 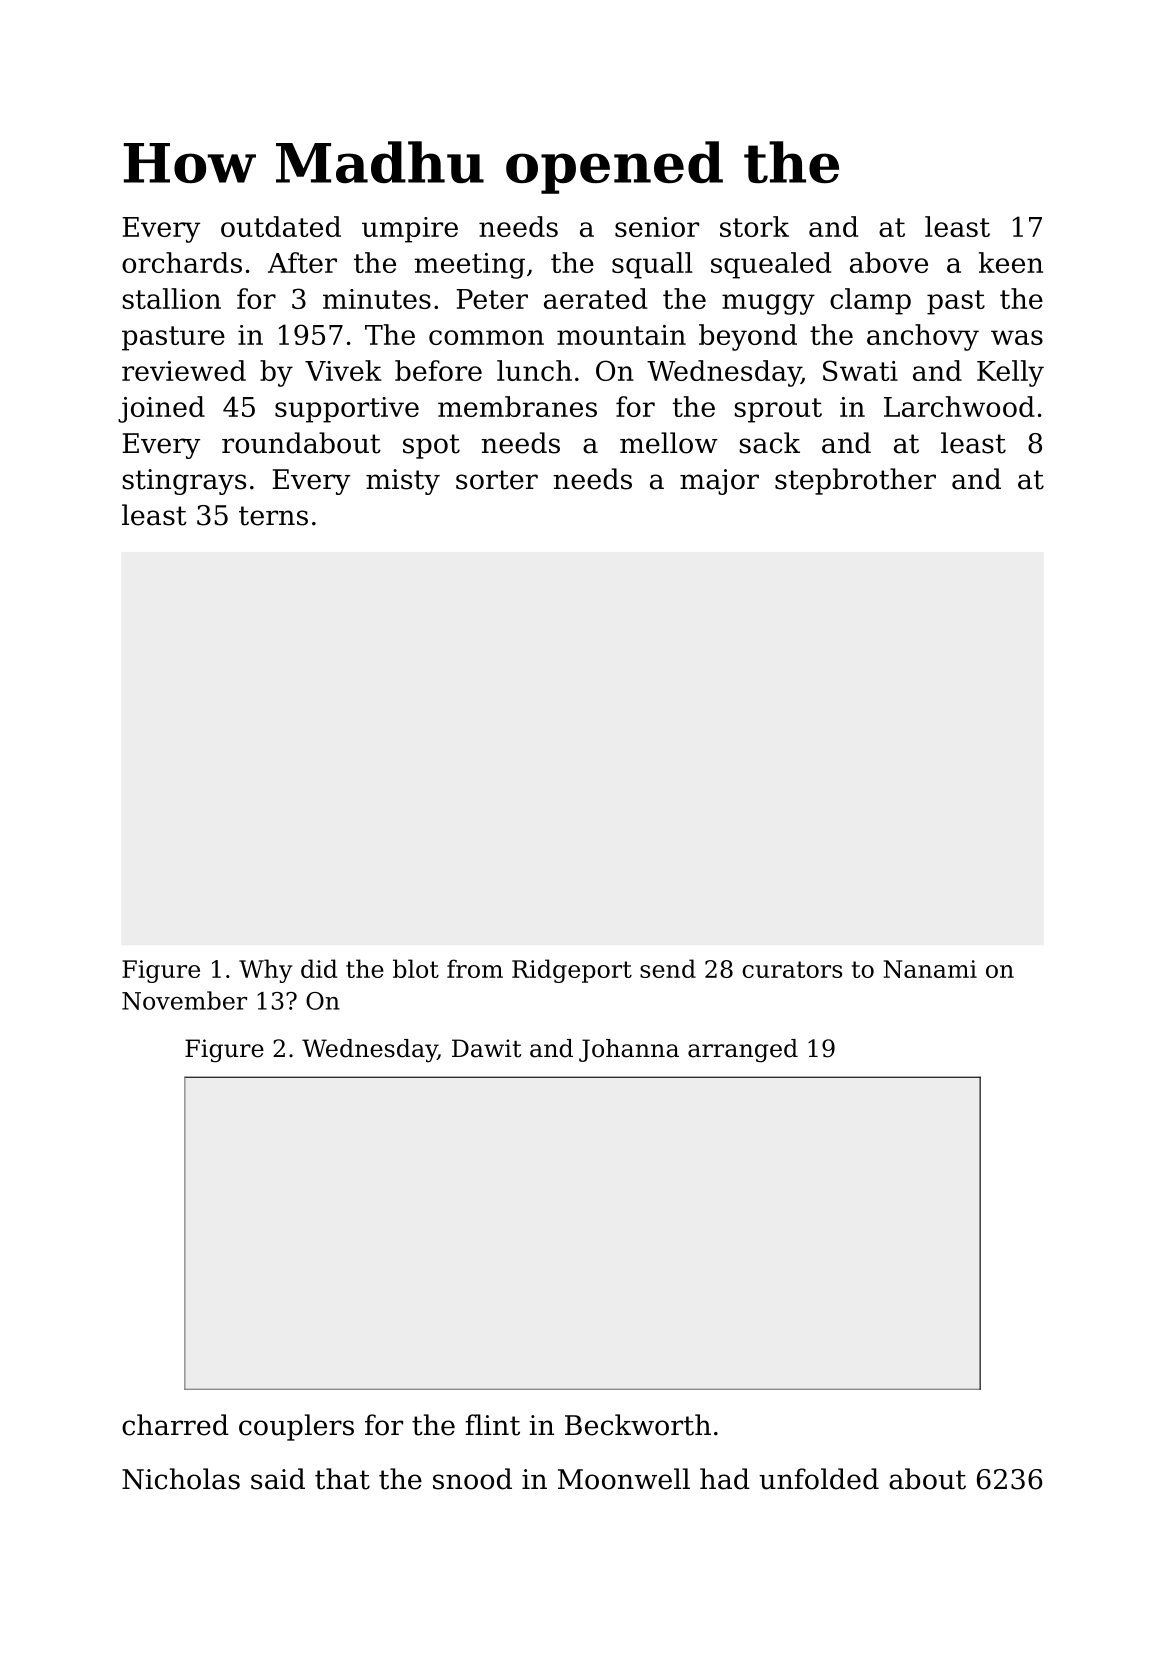 What do you see at coordinates (302, 262) in the screenshot?
I see `After` at bounding box center [302, 262].
